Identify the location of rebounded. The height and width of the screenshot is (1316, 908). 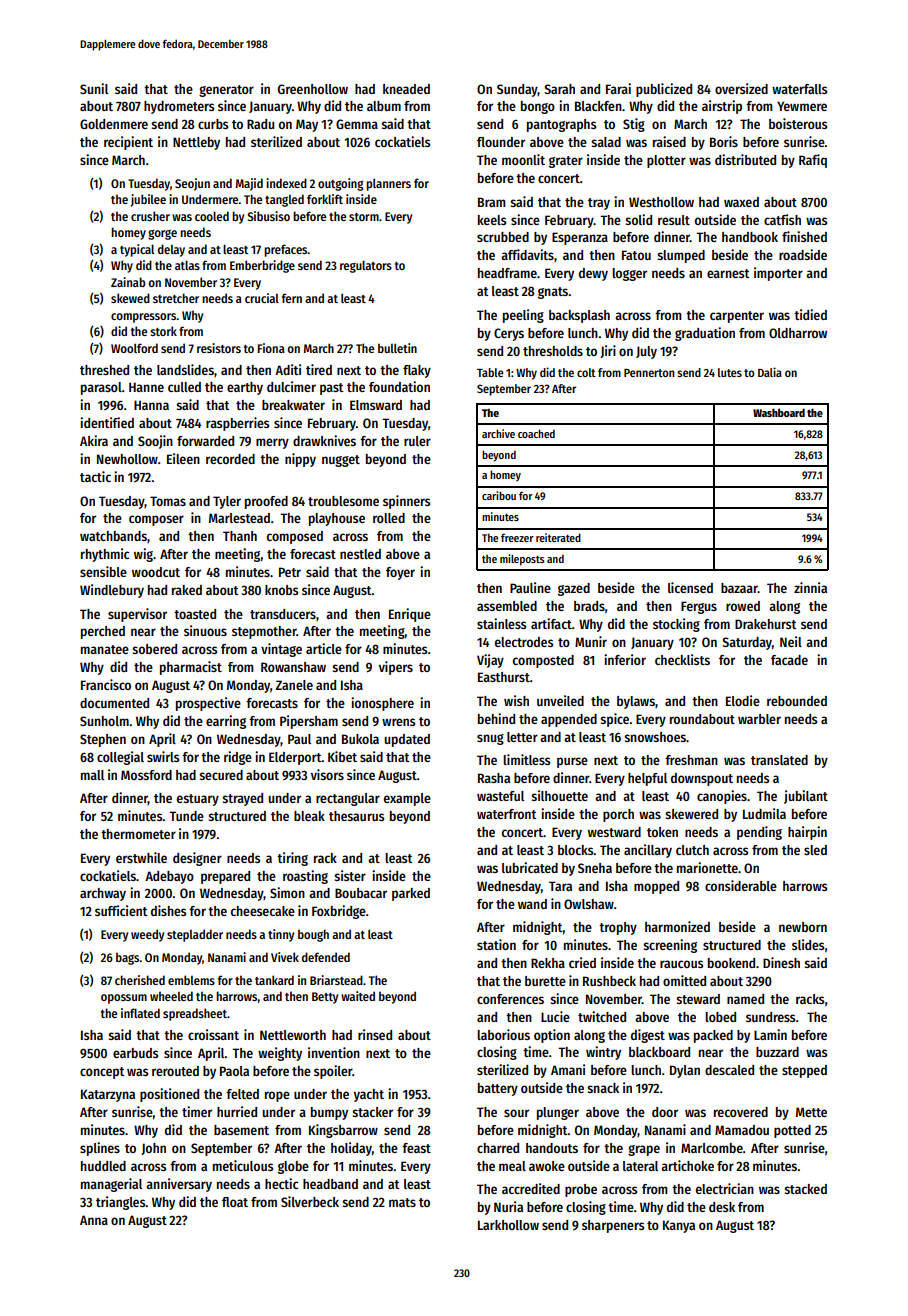
(797, 701).
